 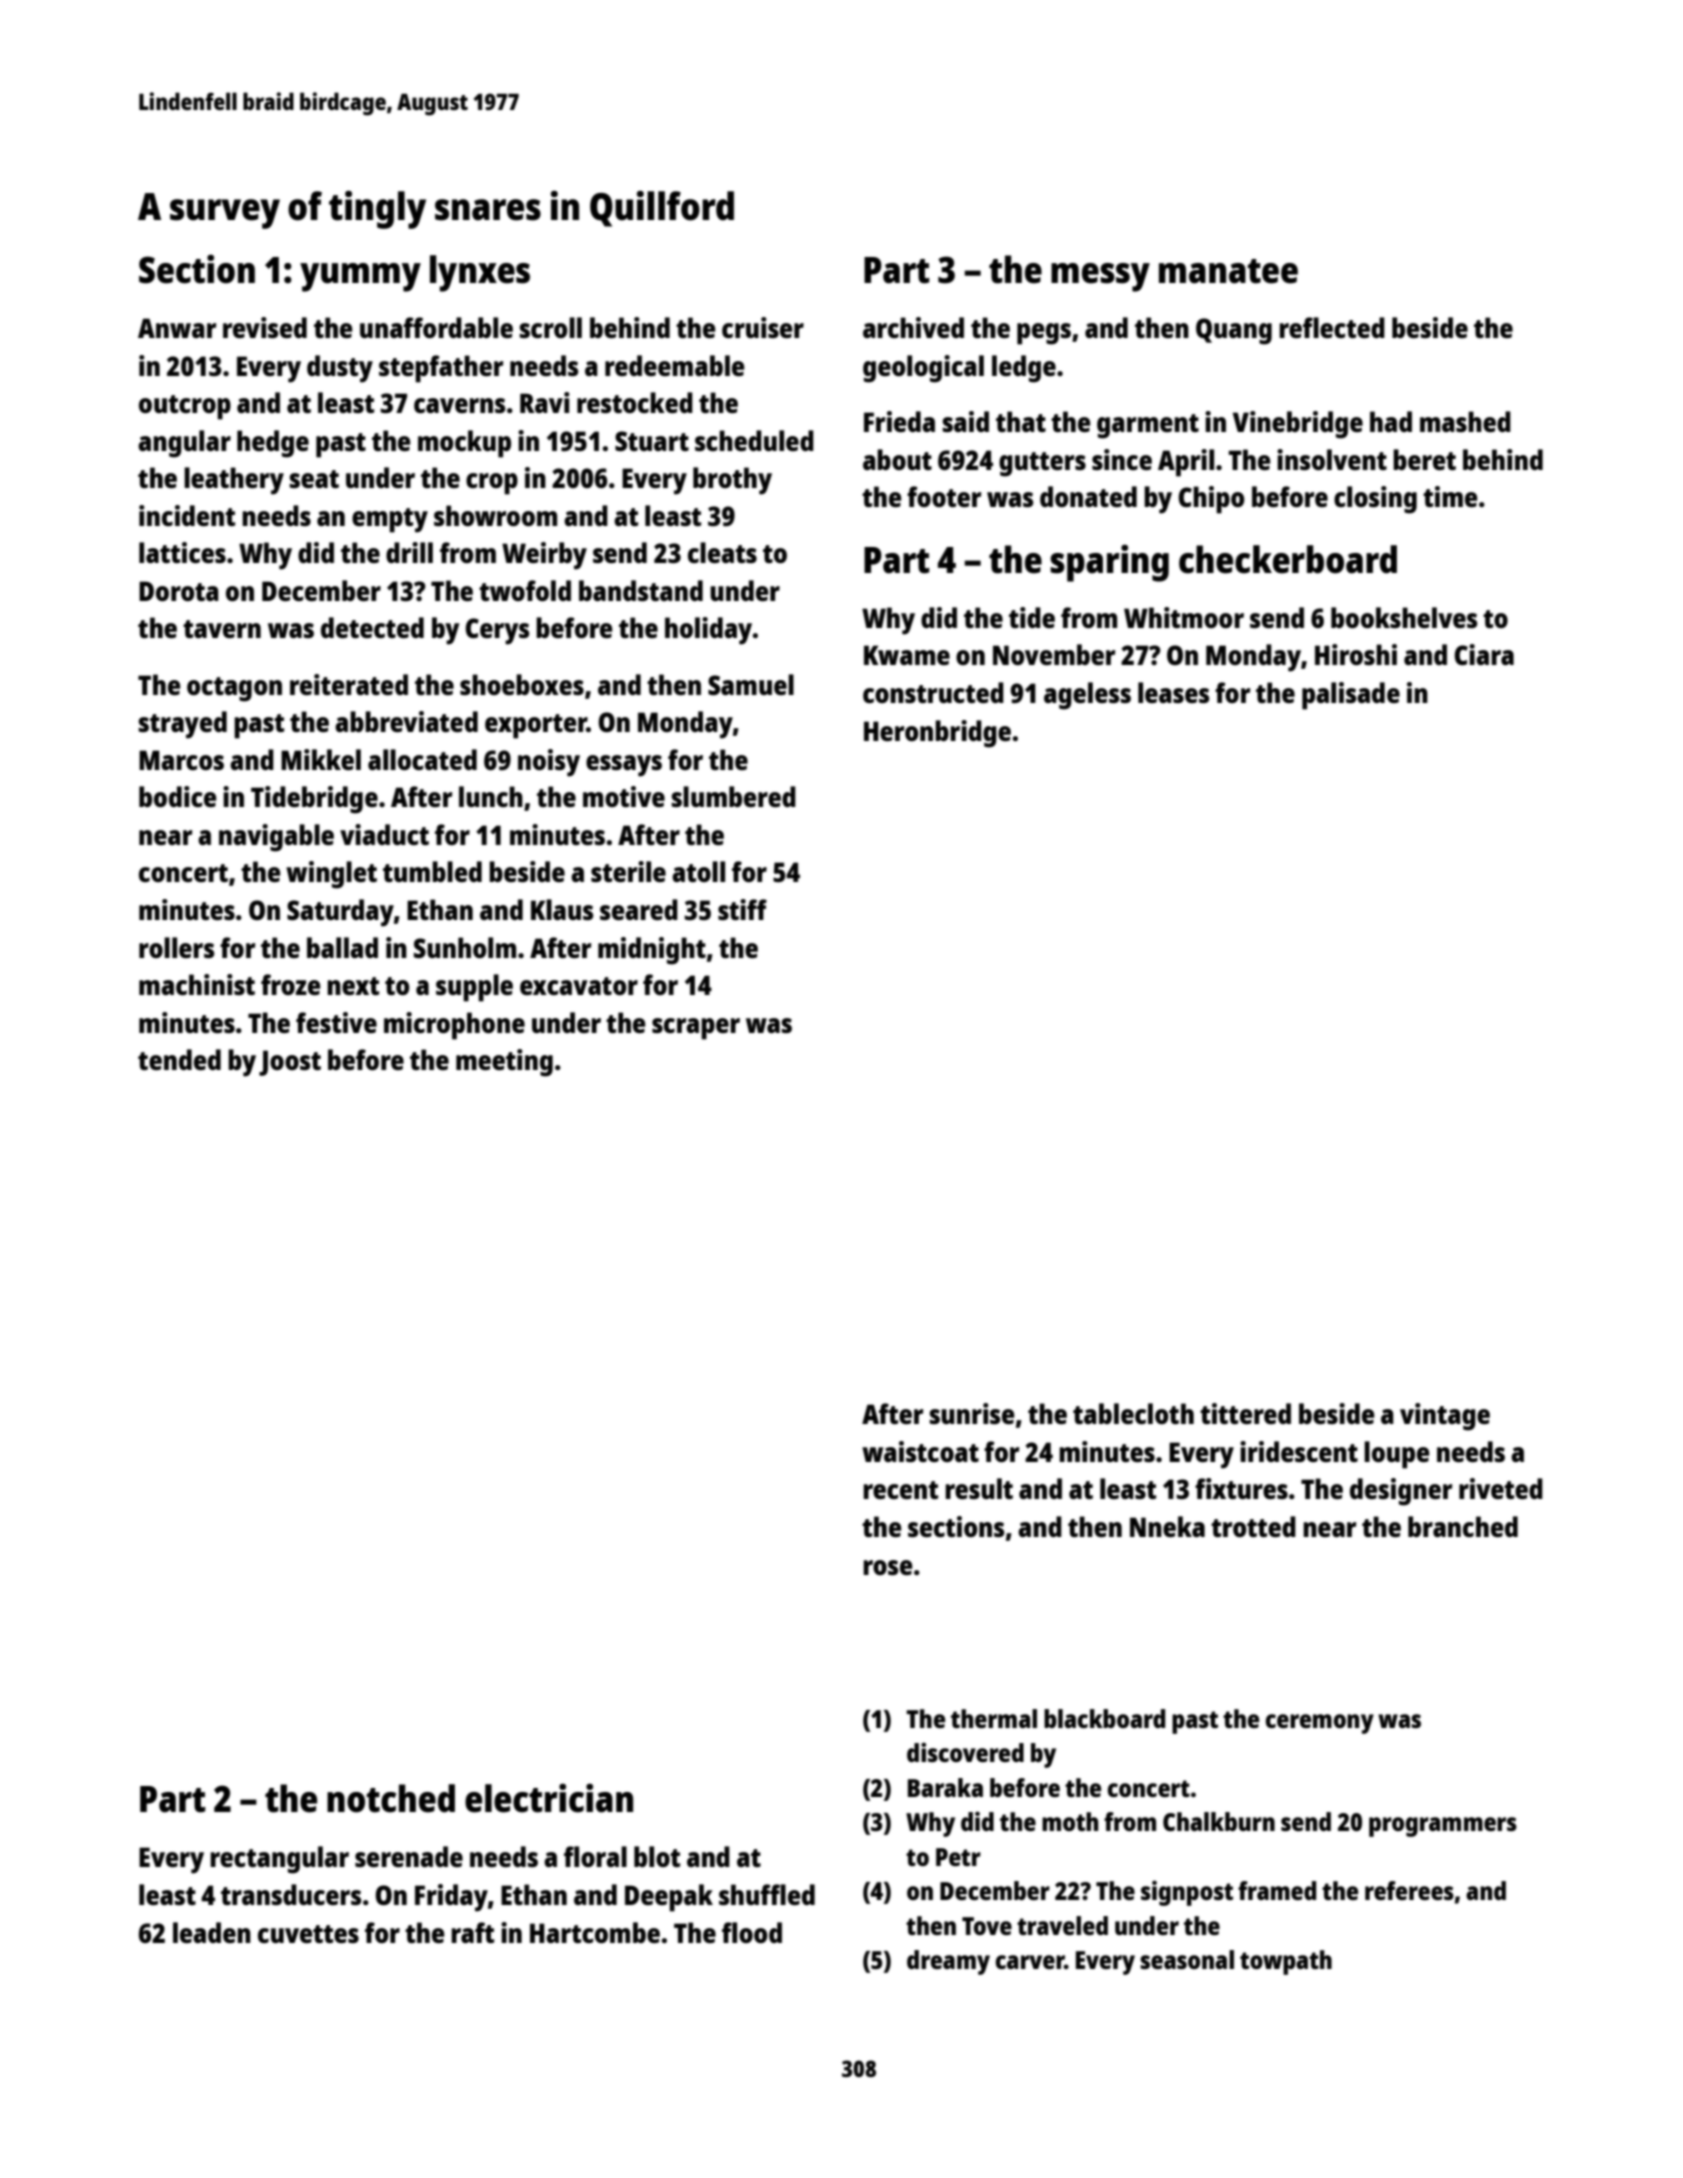 What do you see at coordinates (888, 1567) in the screenshot?
I see `rose` at bounding box center [888, 1567].
